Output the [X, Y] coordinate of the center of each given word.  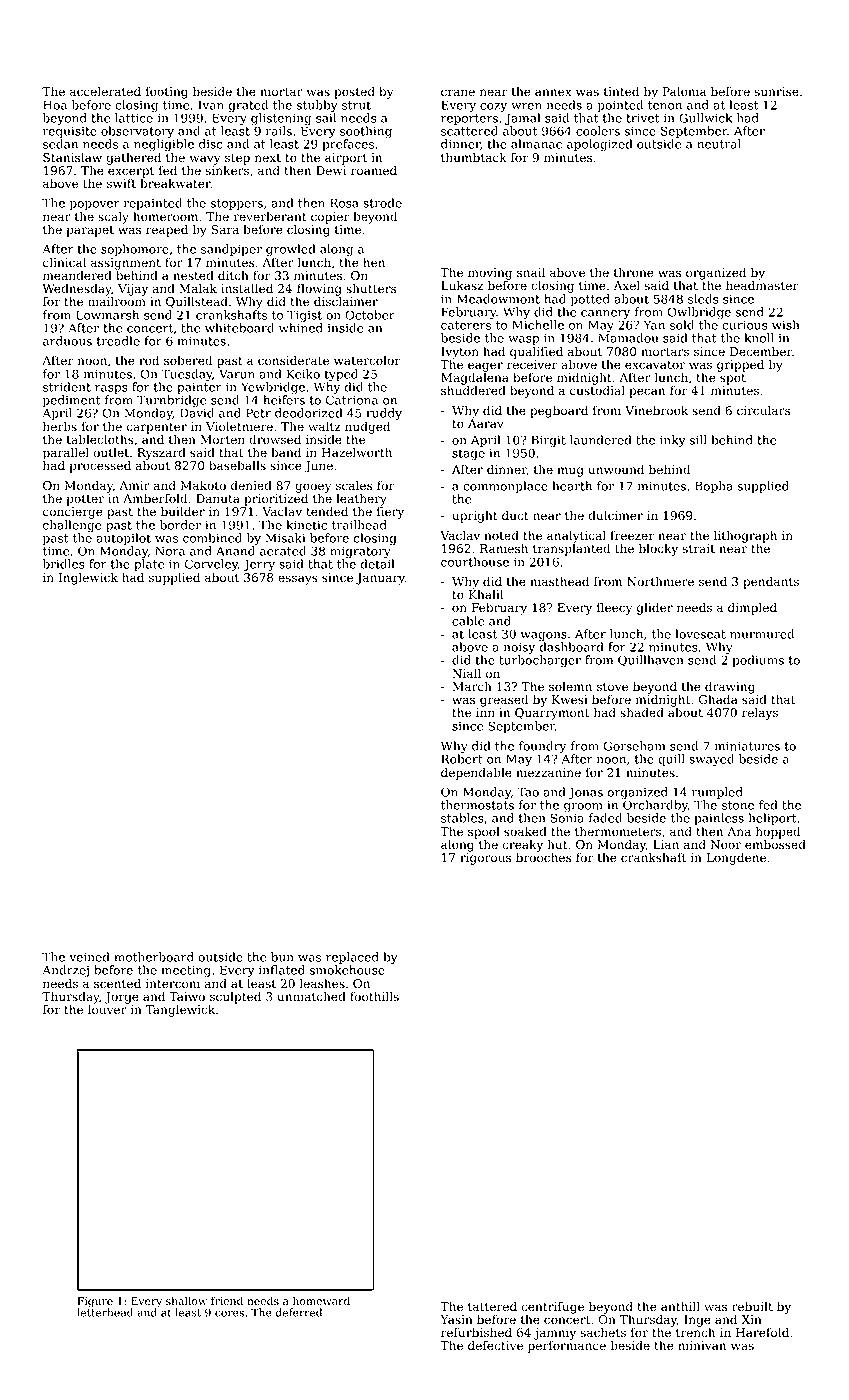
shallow [186, 1300]
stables [462, 818]
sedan [60, 144]
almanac [536, 144]
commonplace [505, 487]
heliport [773, 819]
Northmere [660, 581]
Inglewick [88, 578]
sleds [703, 299]
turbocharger [540, 661]
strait [698, 549]
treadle [118, 341]
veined [89, 957]
